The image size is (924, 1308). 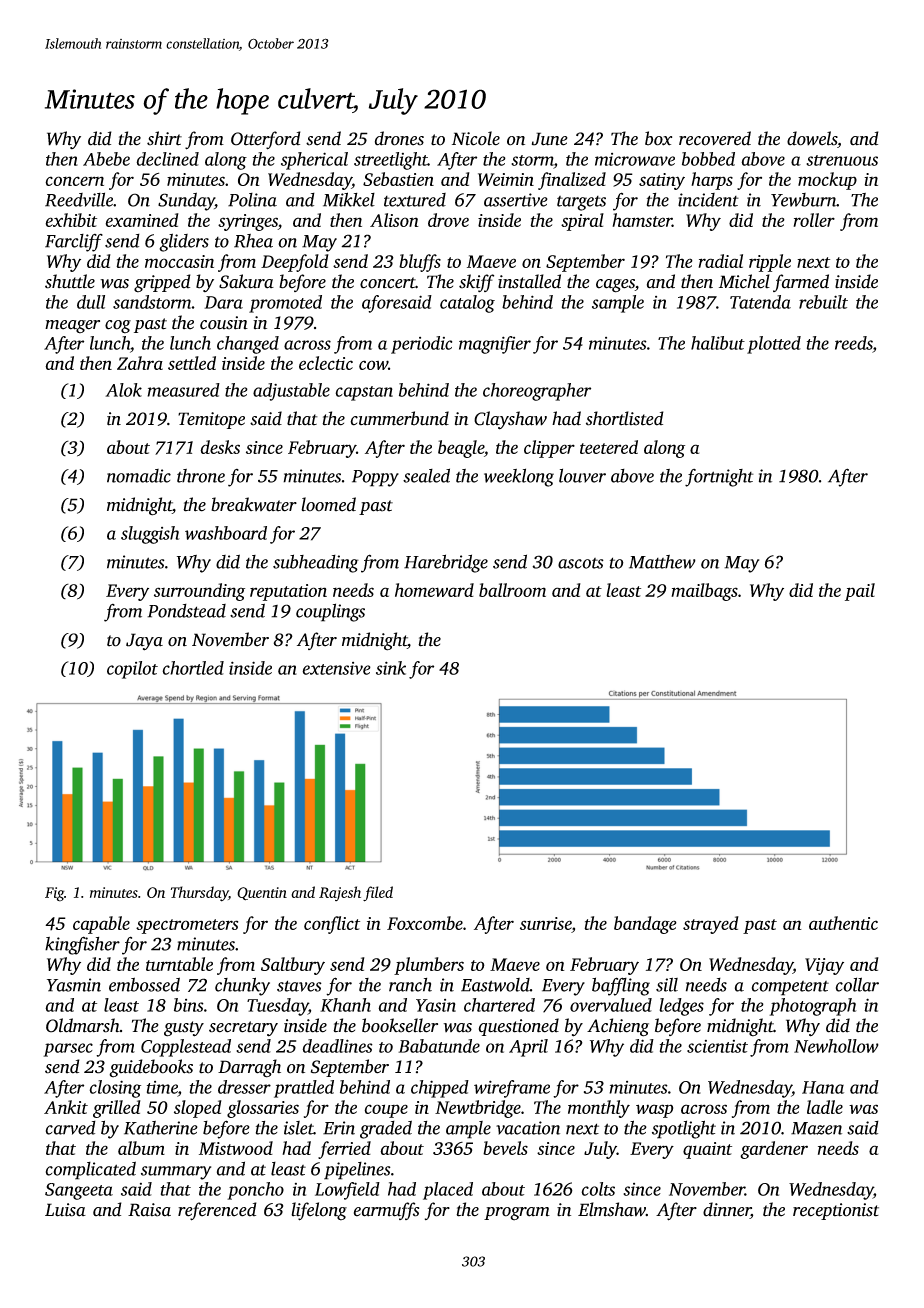 I want to click on concert, so click(x=388, y=283).
